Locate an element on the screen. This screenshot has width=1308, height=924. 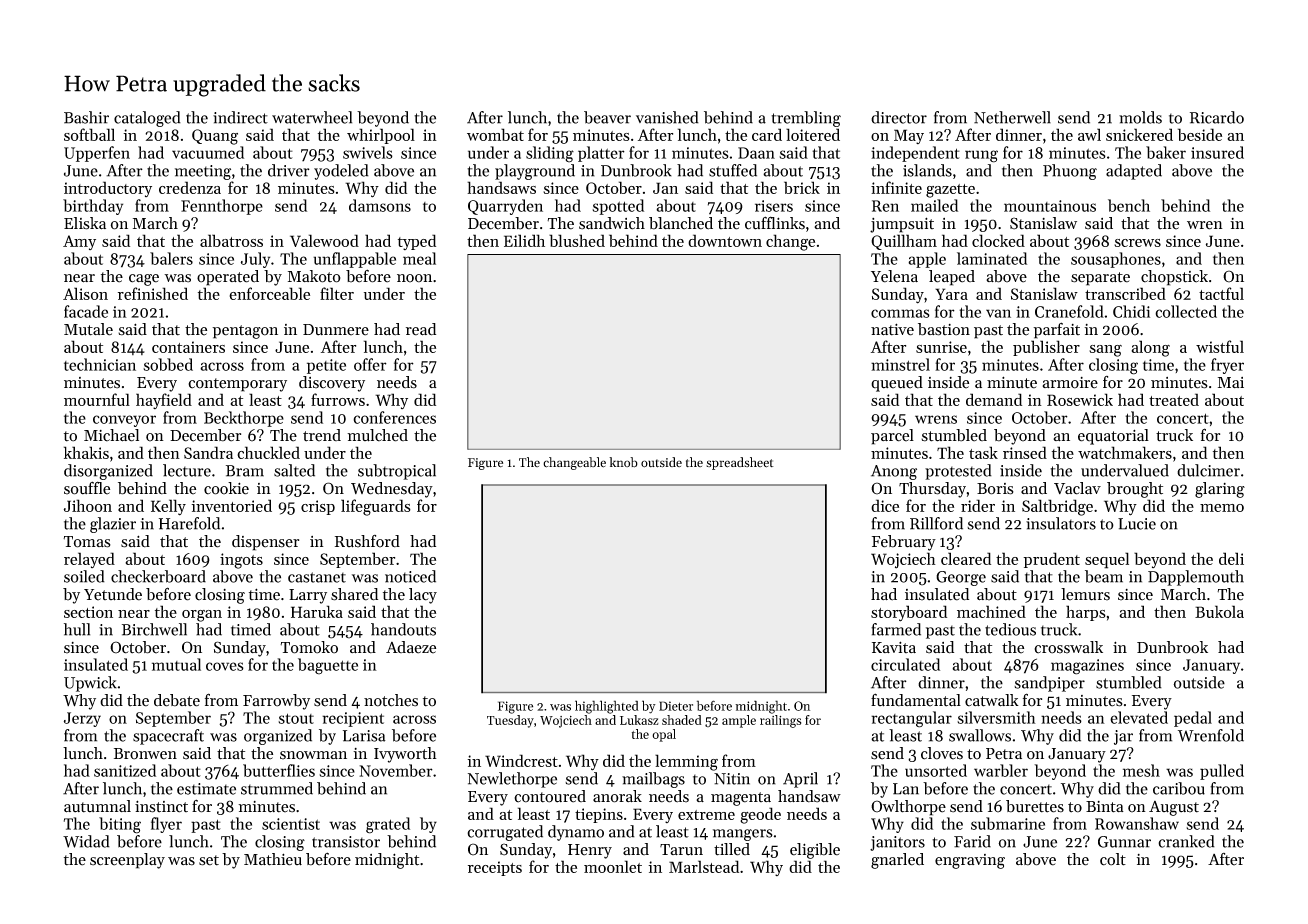
rider is located at coordinates (978, 505).
